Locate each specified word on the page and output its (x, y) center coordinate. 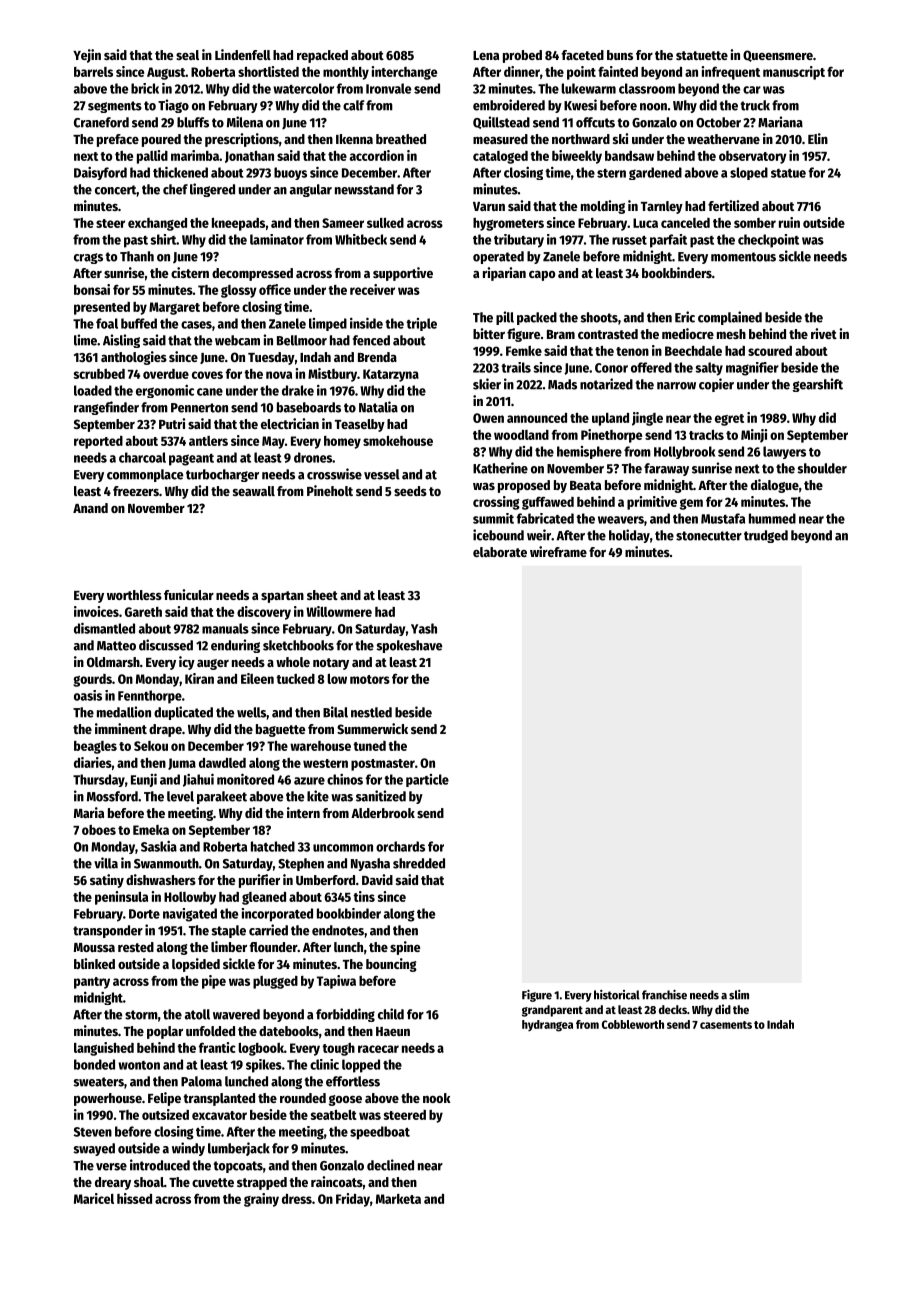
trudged (766, 536)
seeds (410, 491)
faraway (666, 469)
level (180, 796)
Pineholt (330, 490)
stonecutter (709, 536)
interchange (404, 73)
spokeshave (409, 646)
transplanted (219, 1099)
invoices (96, 611)
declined (390, 1165)
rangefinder (106, 408)
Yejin (87, 56)
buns (620, 55)
